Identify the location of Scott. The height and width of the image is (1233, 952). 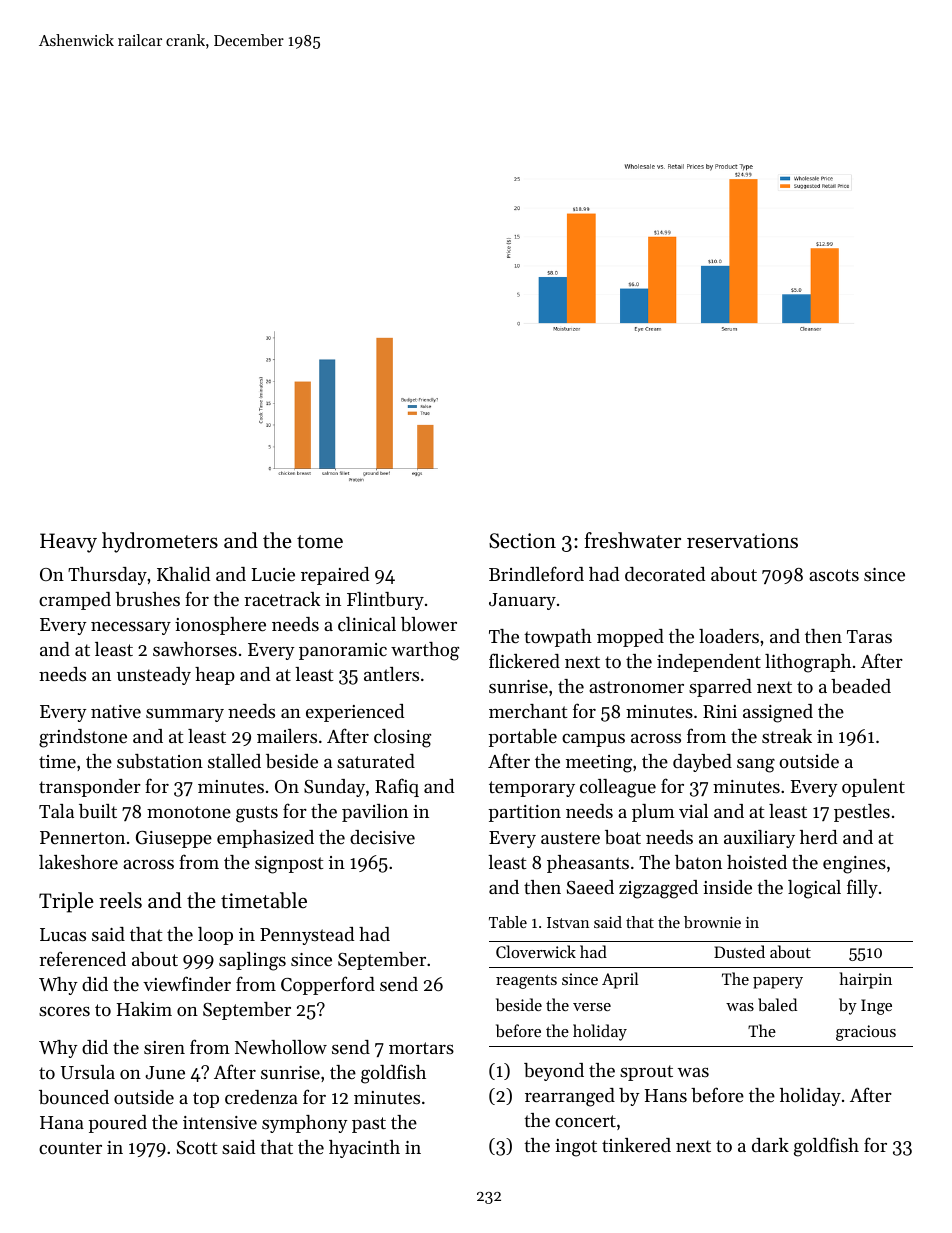
(197, 1148).
